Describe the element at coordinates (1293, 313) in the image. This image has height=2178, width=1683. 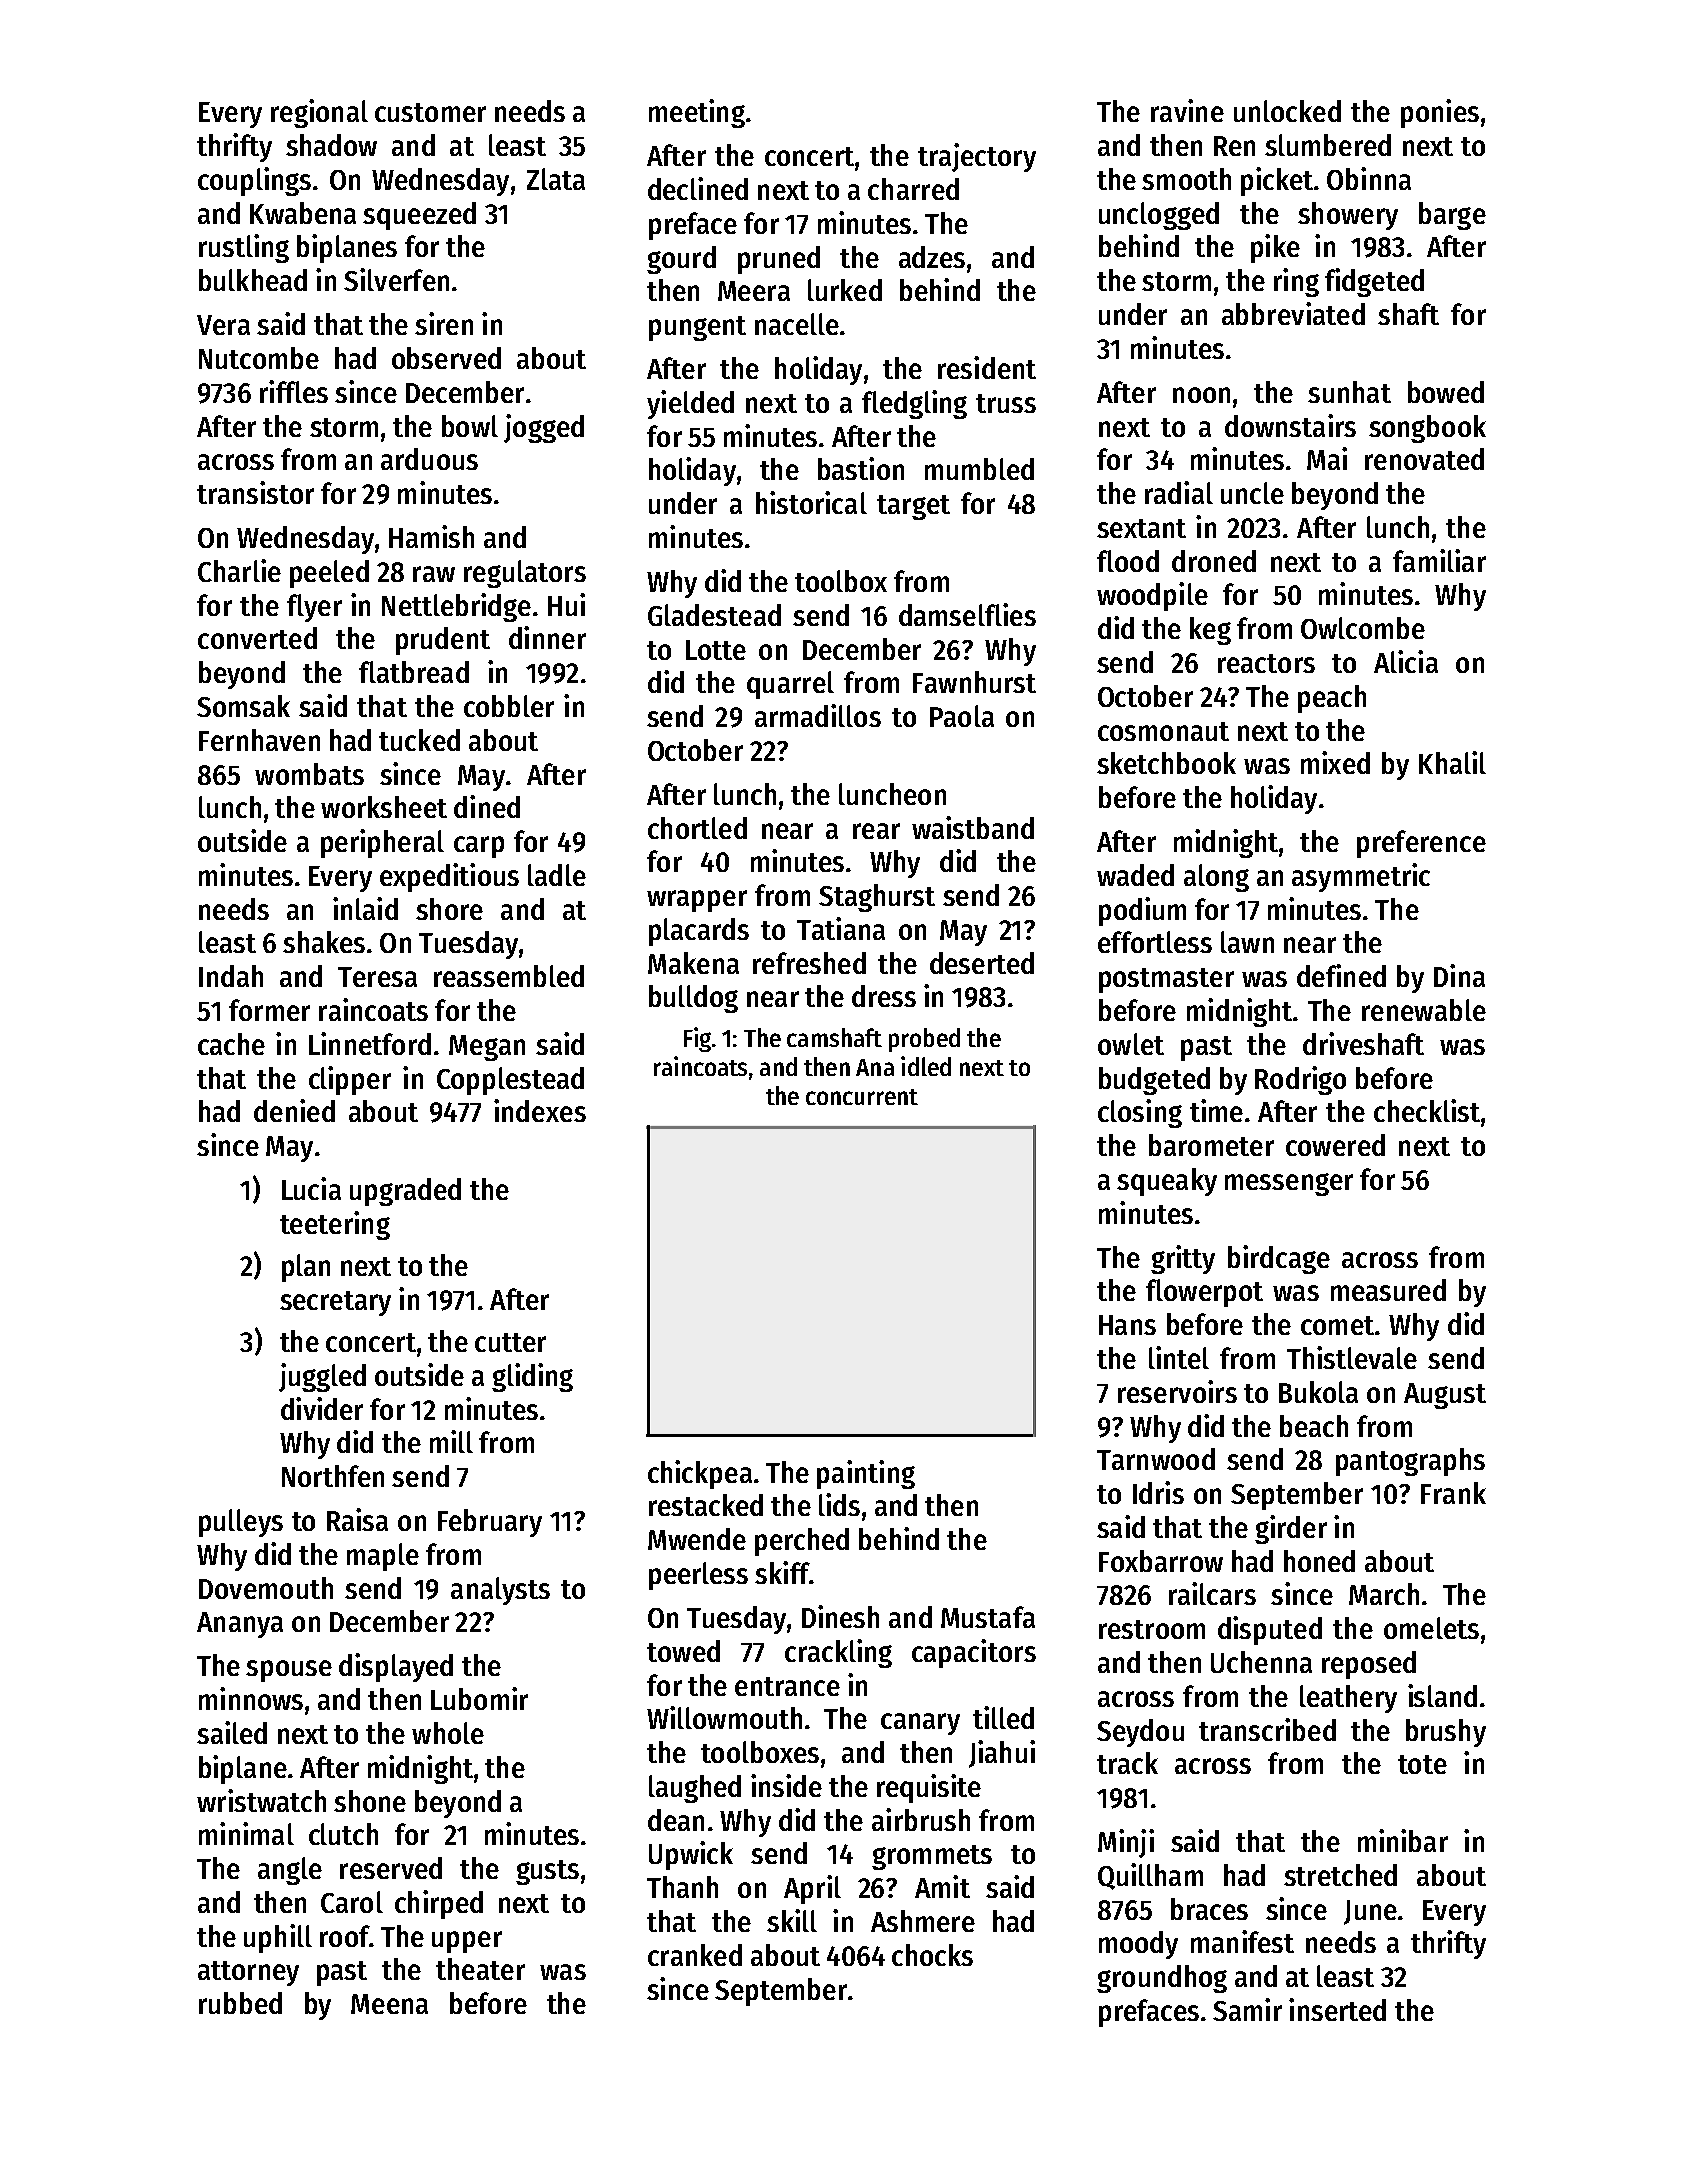
I see `abbreviated` at that location.
